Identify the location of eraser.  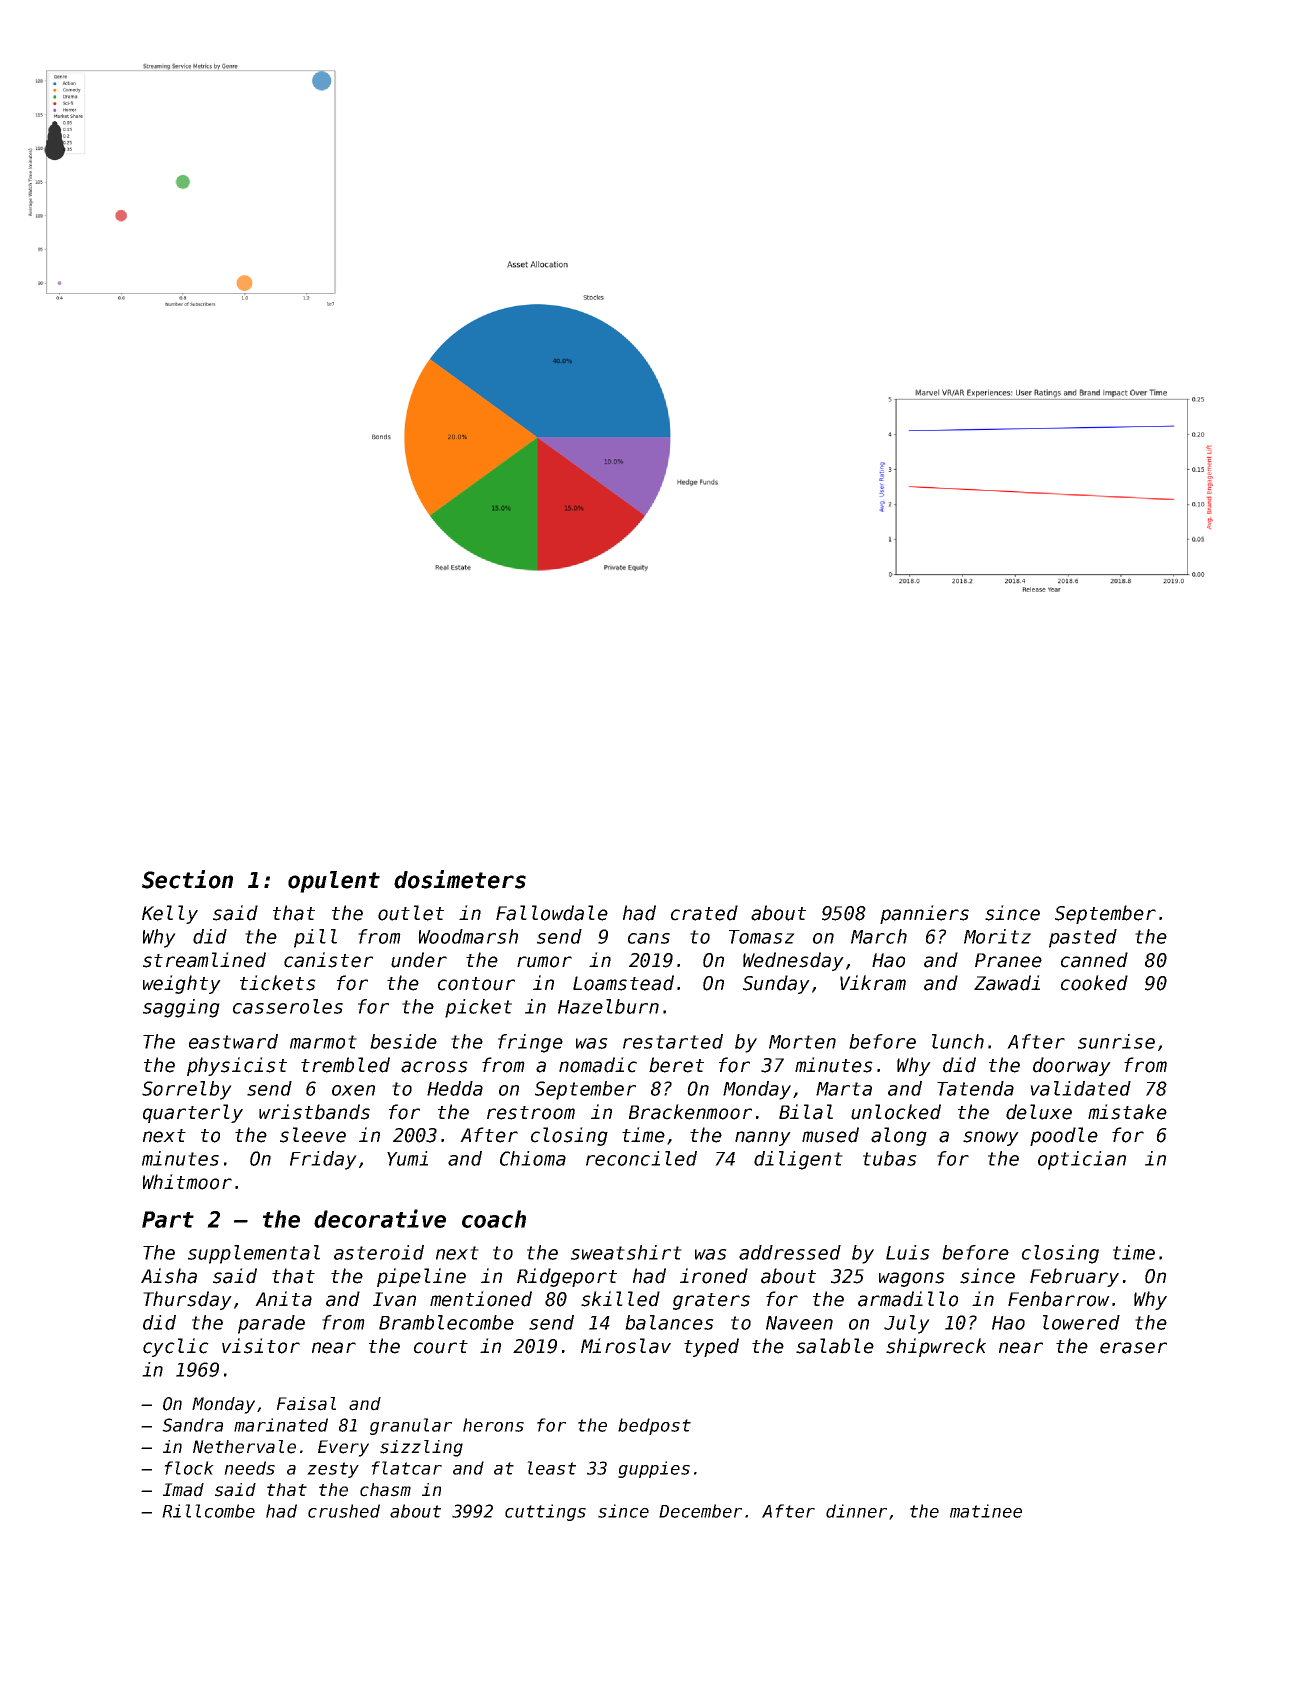
(1133, 1348).
